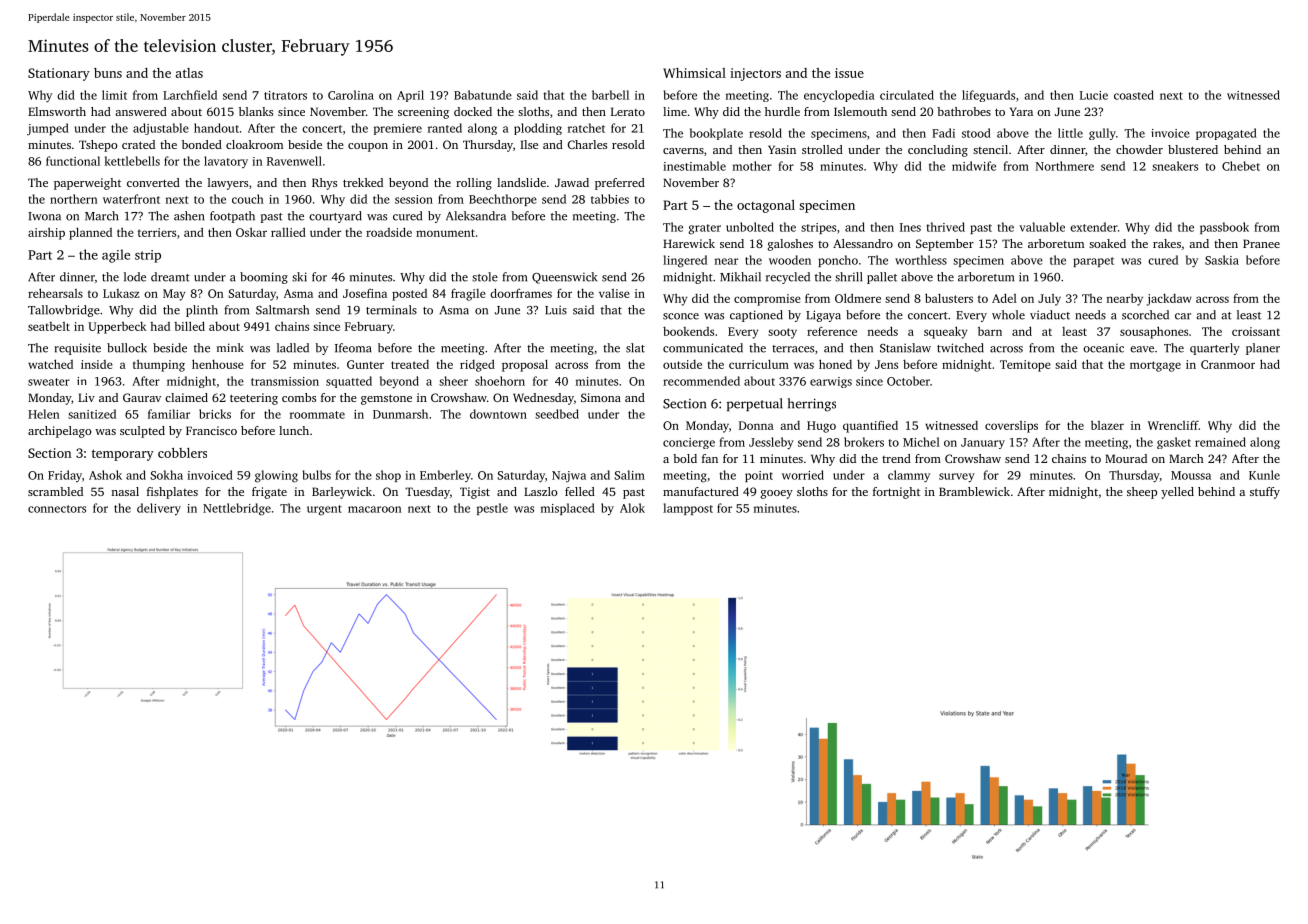 The height and width of the document is (924, 1308). Describe the element at coordinates (740, 277) in the document. I see `Mikhail` at that location.
